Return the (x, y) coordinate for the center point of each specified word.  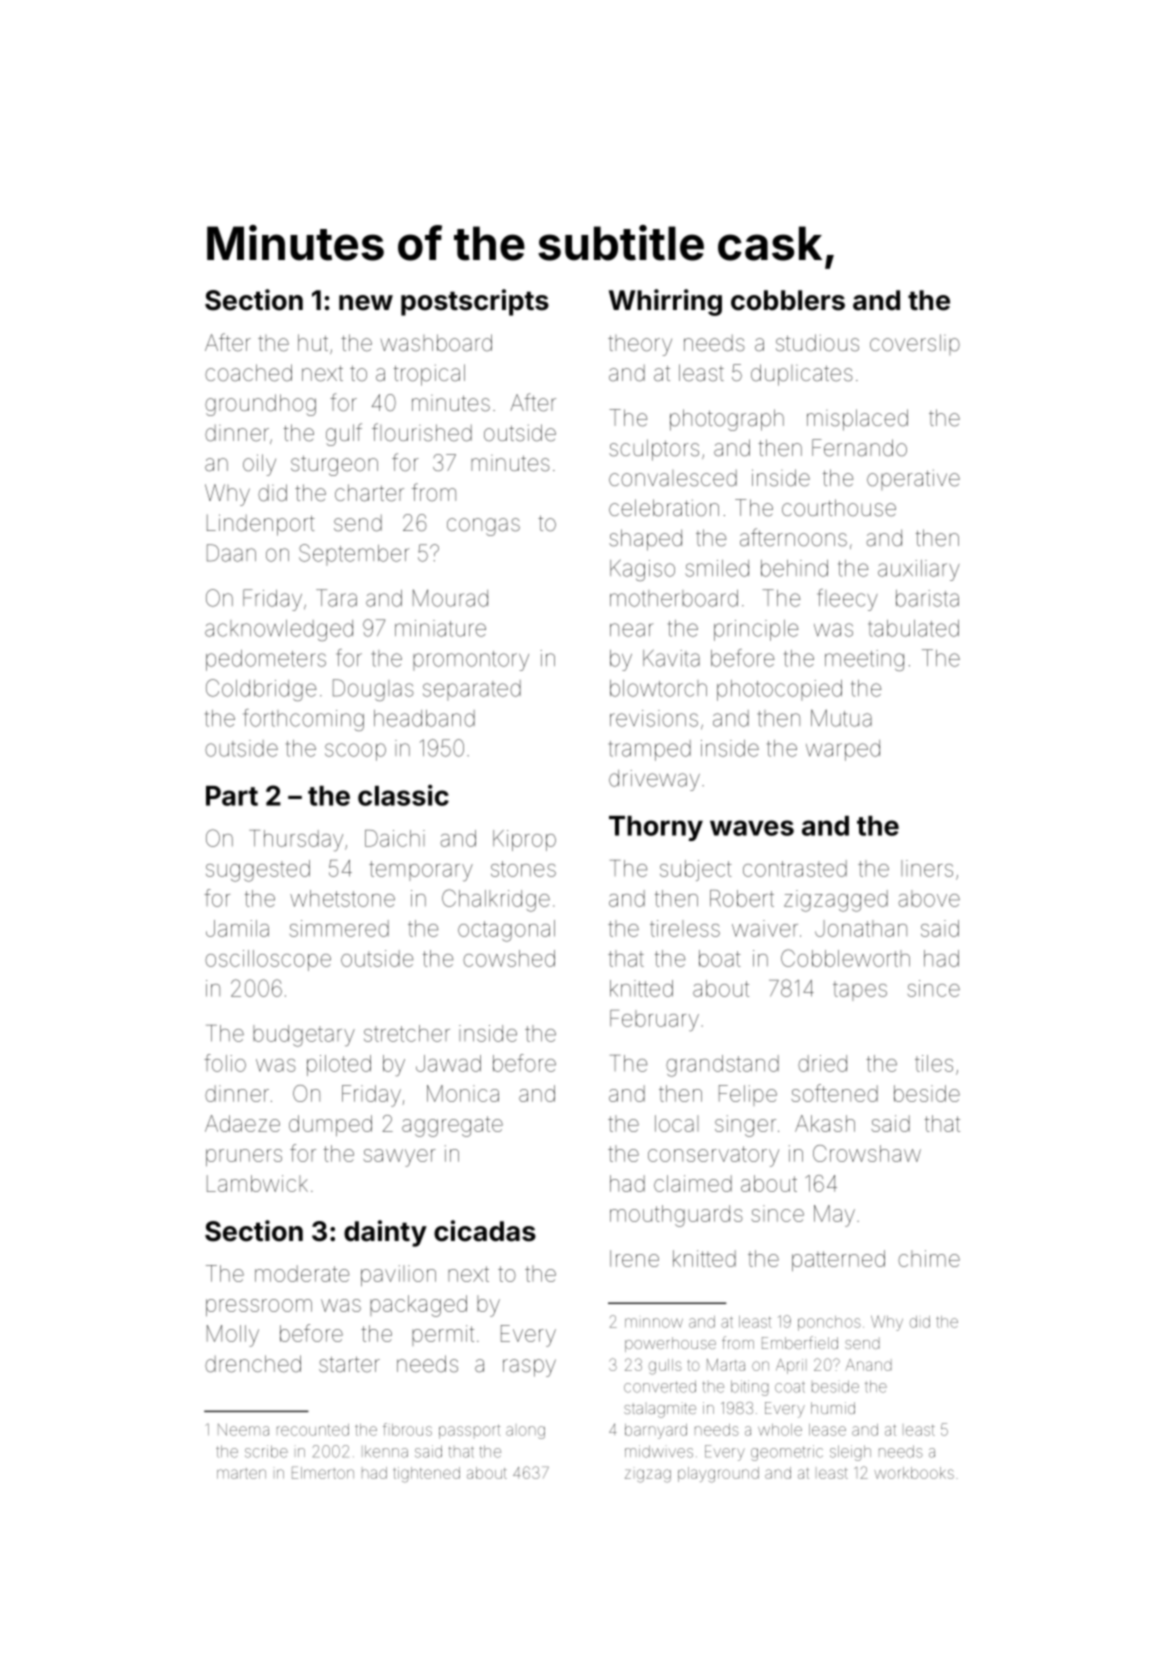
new (366, 303)
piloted (339, 1065)
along (525, 1432)
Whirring (665, 302)
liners (927, 868)
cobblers (788, 300)
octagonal (506, 931)
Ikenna (386, 1451)
